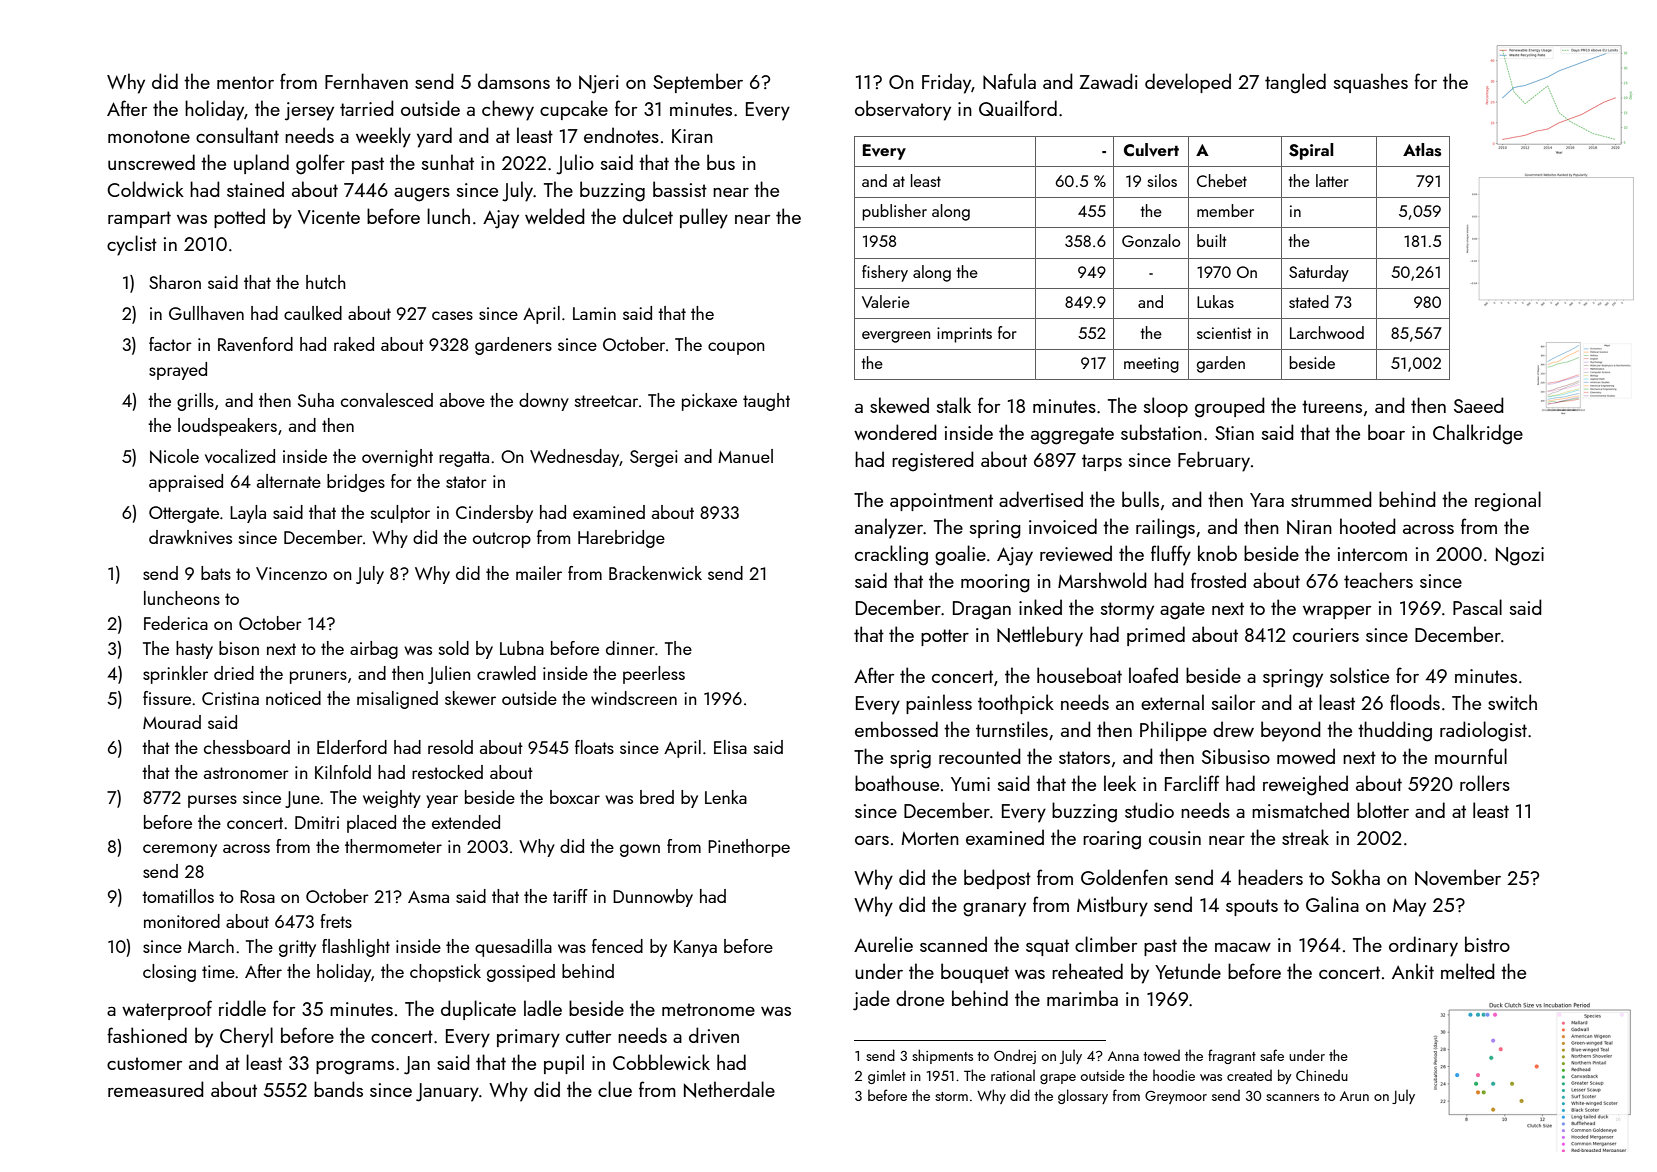 Image resolution: width=1657 pixels, height=1172 pixels. Describe the element at coordinates (316, 400) in the page. I see `Suha` at that location.
